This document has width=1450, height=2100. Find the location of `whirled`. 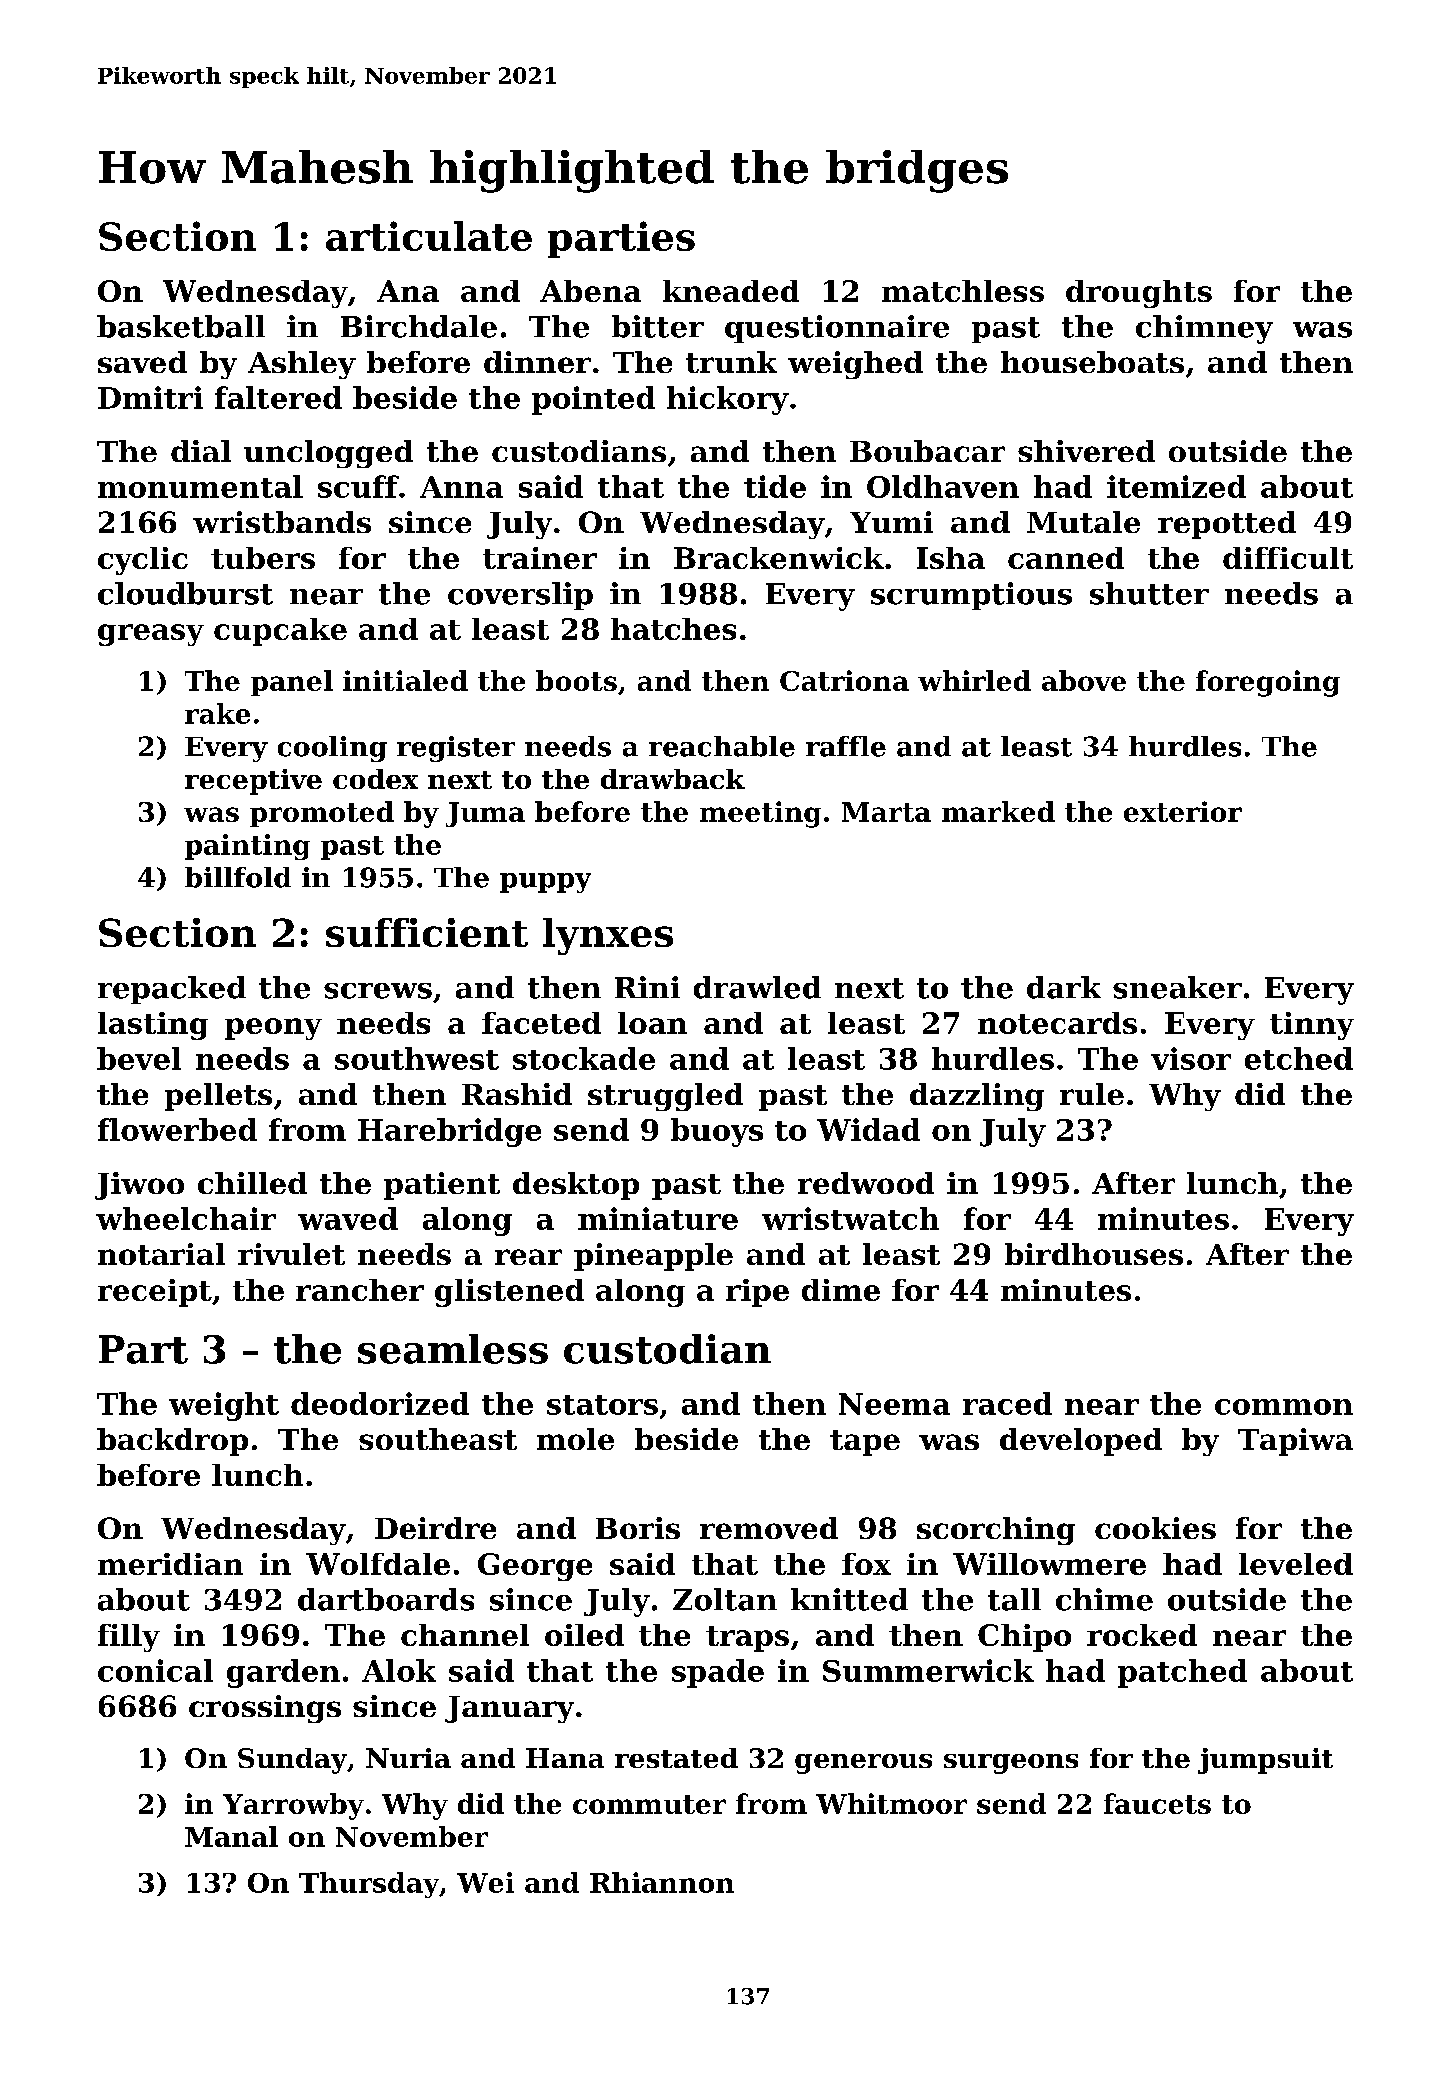

whirled is located at coordinates (974, 680).
